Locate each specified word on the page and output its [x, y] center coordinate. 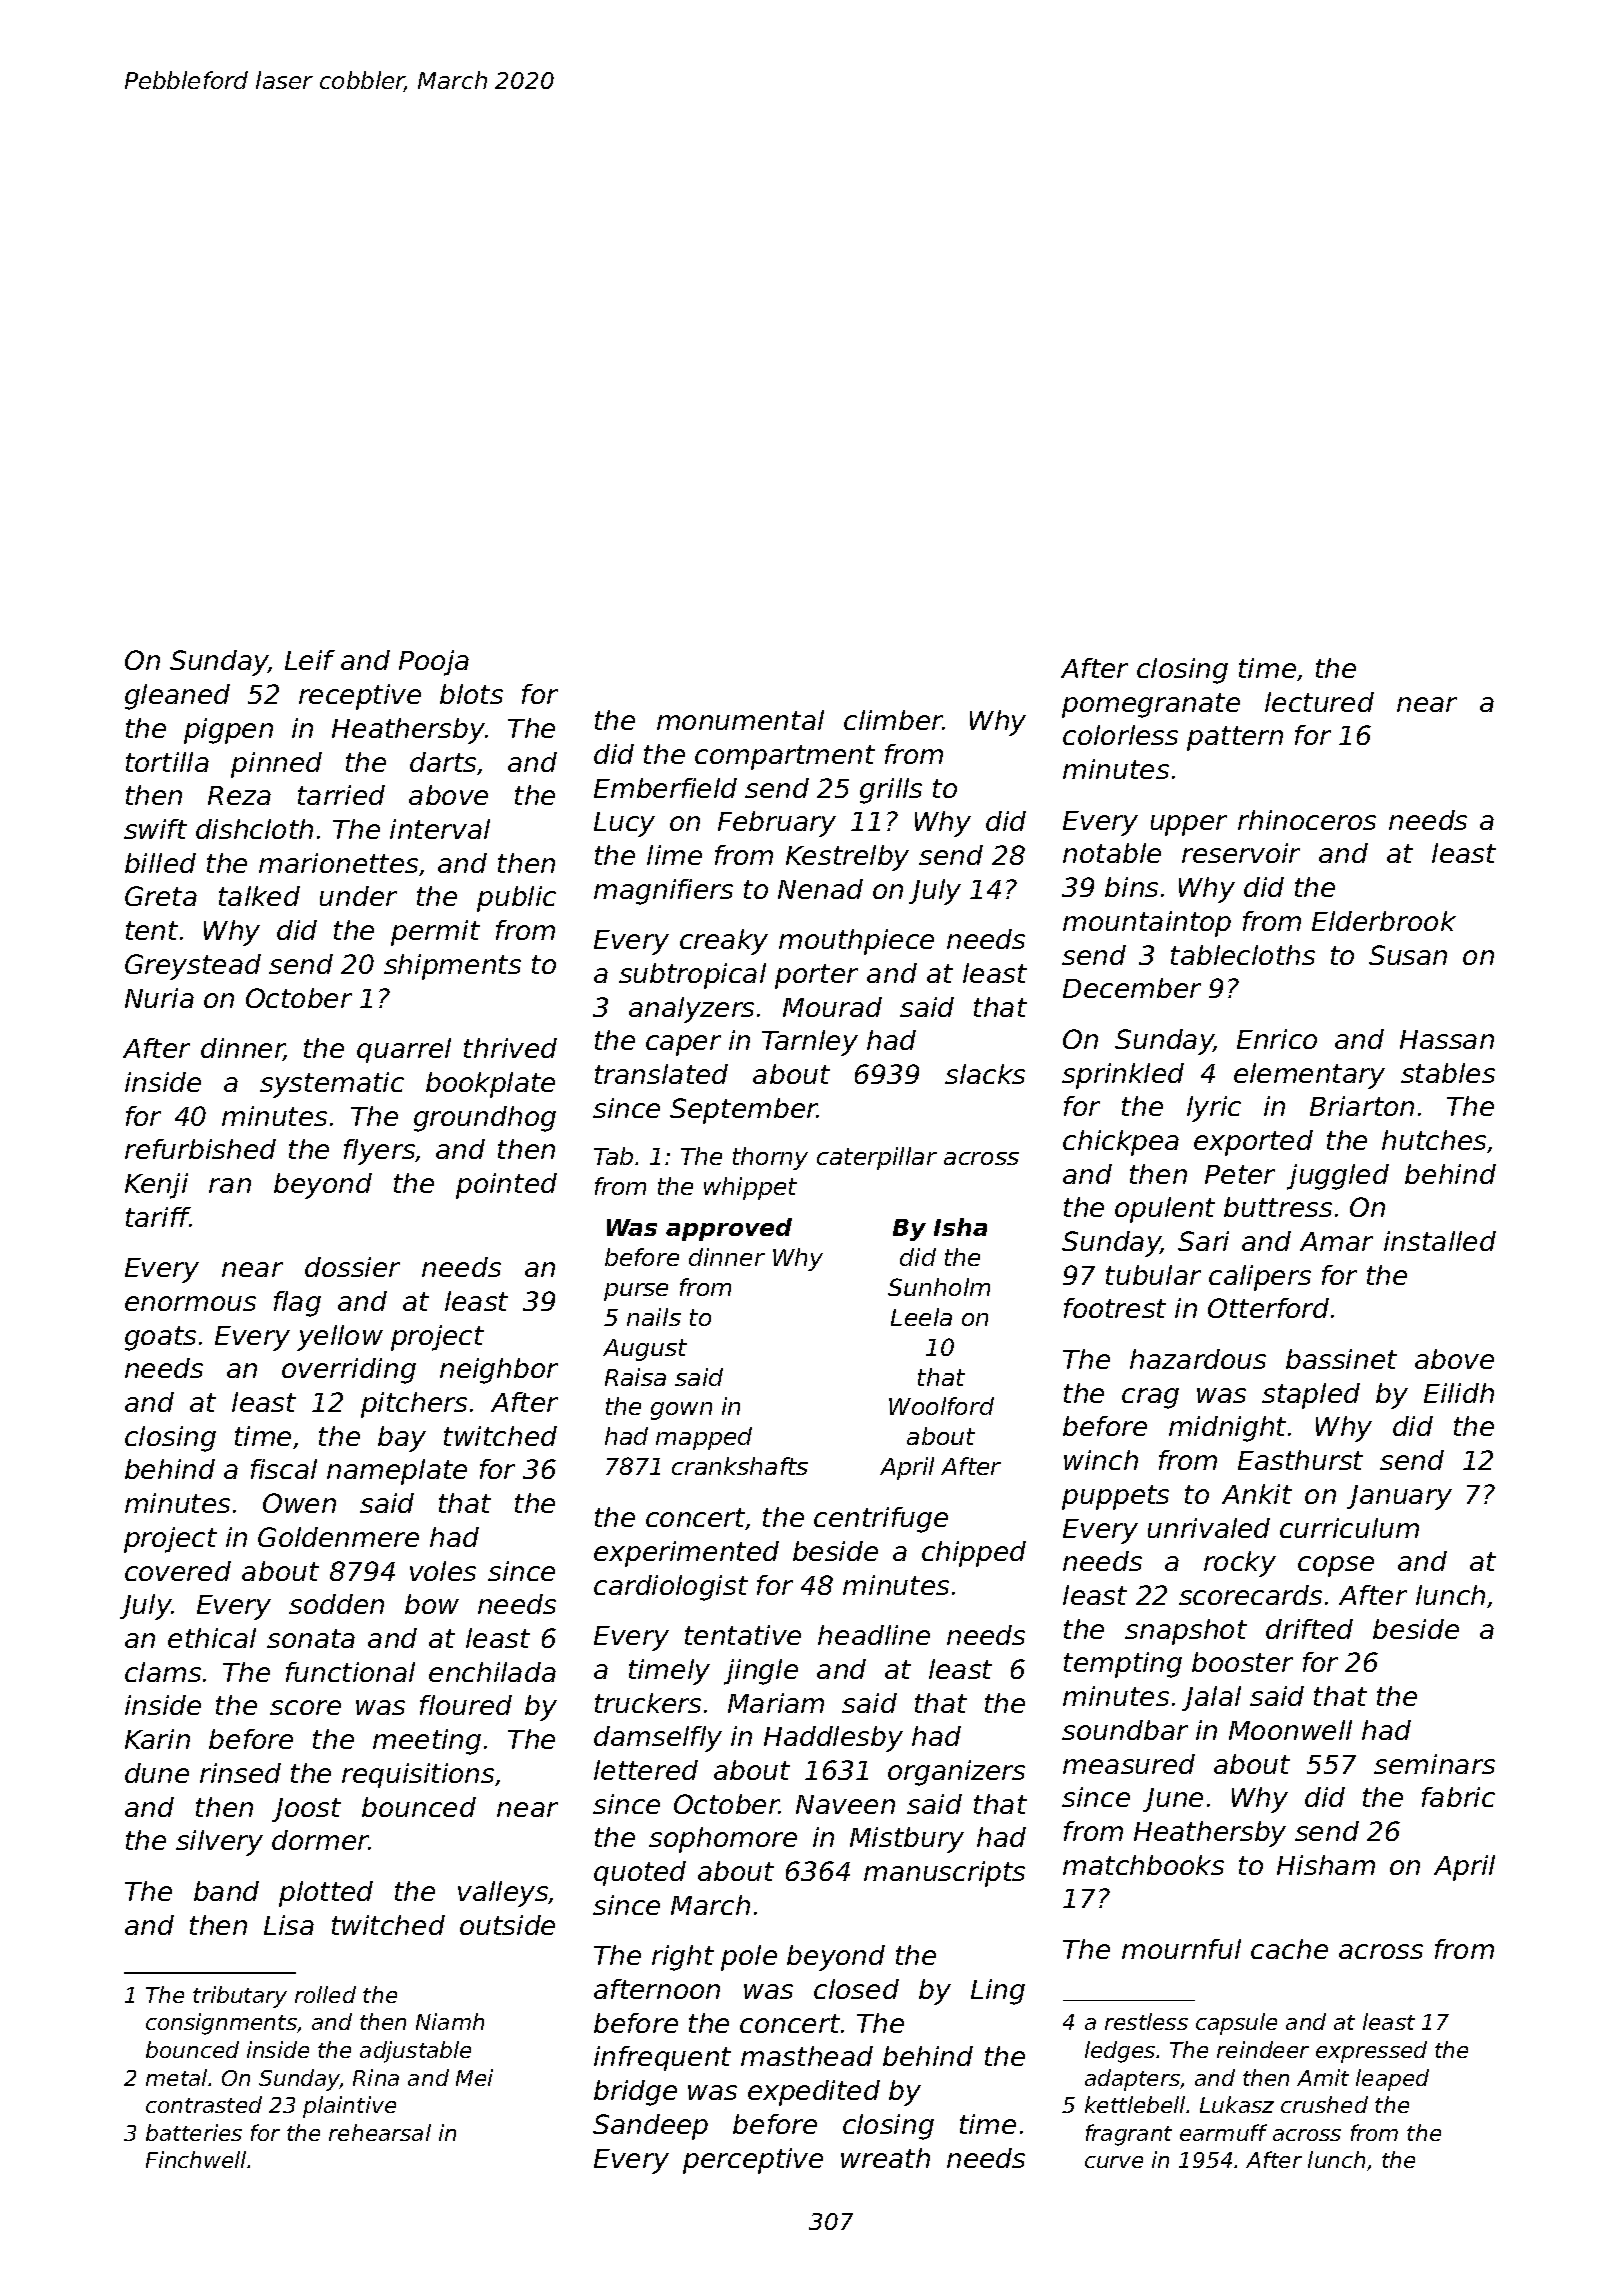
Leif [310, 660]
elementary [1309, 1076]
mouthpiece [856, 942]
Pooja [434, 663]
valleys [503, 1894]
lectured [1319, 702]
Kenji [156, 1186]
